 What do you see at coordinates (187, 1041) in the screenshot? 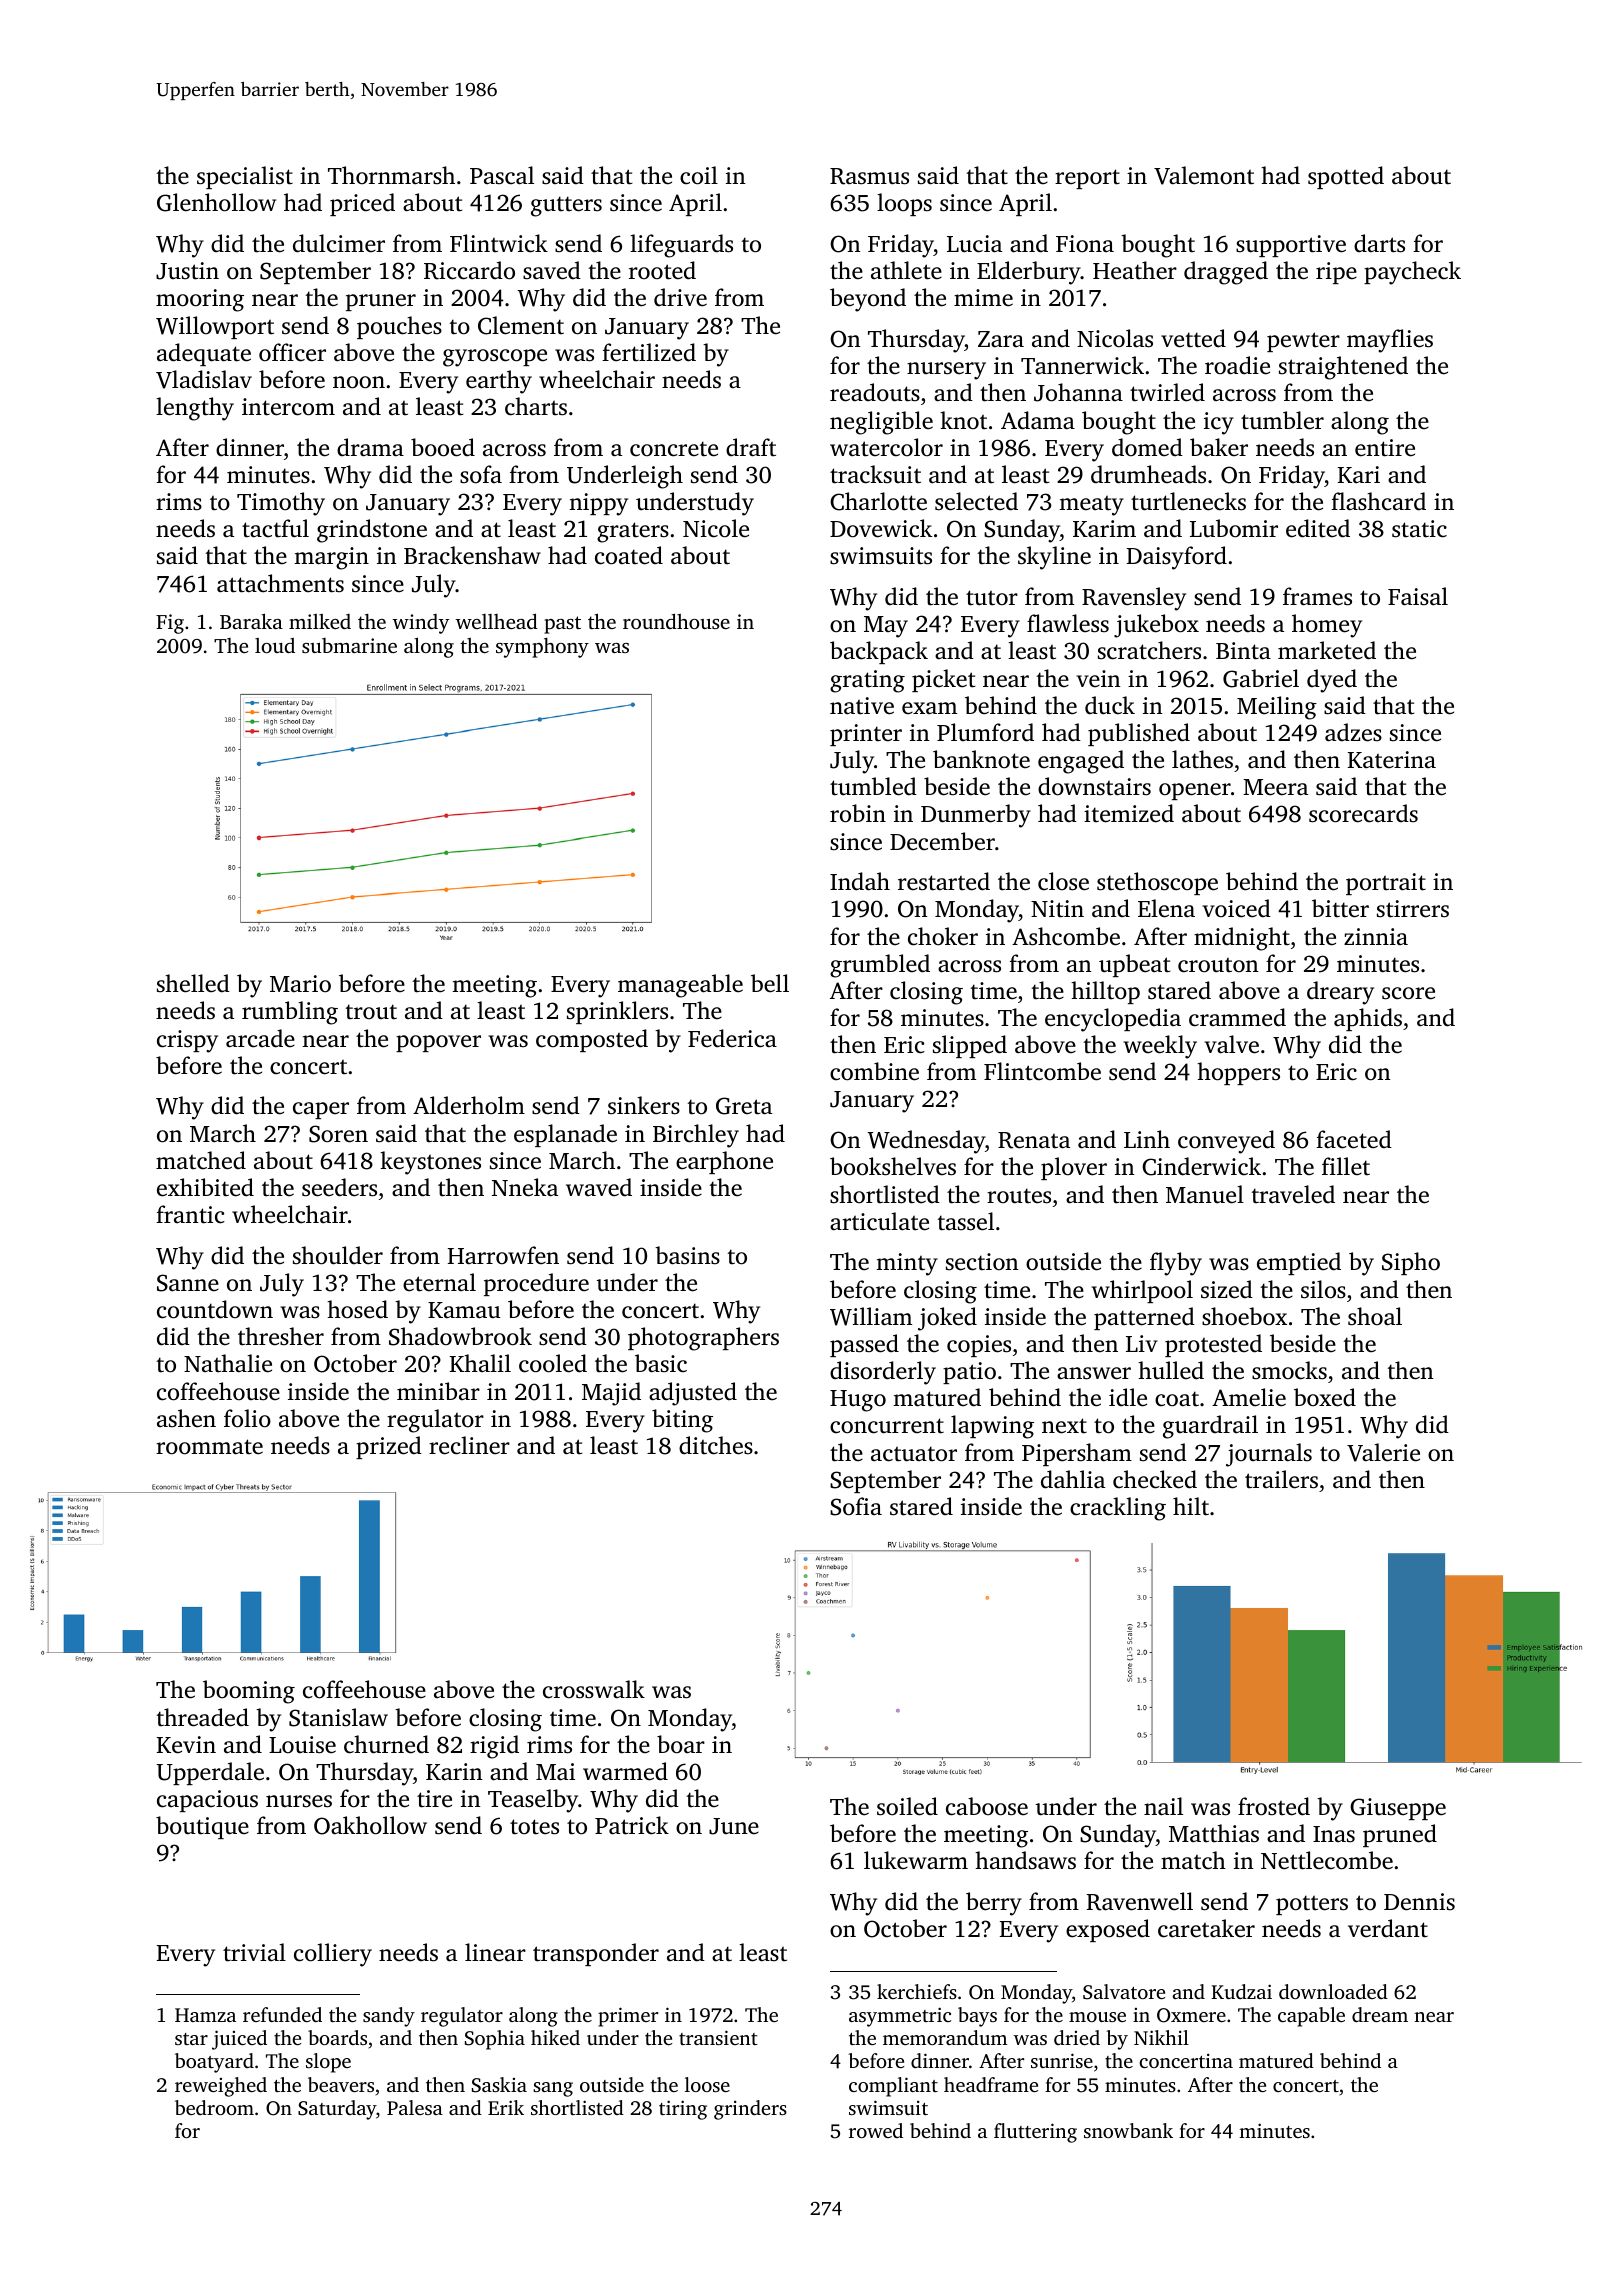
I see `crispy` at bounding box center [187, 1041].
